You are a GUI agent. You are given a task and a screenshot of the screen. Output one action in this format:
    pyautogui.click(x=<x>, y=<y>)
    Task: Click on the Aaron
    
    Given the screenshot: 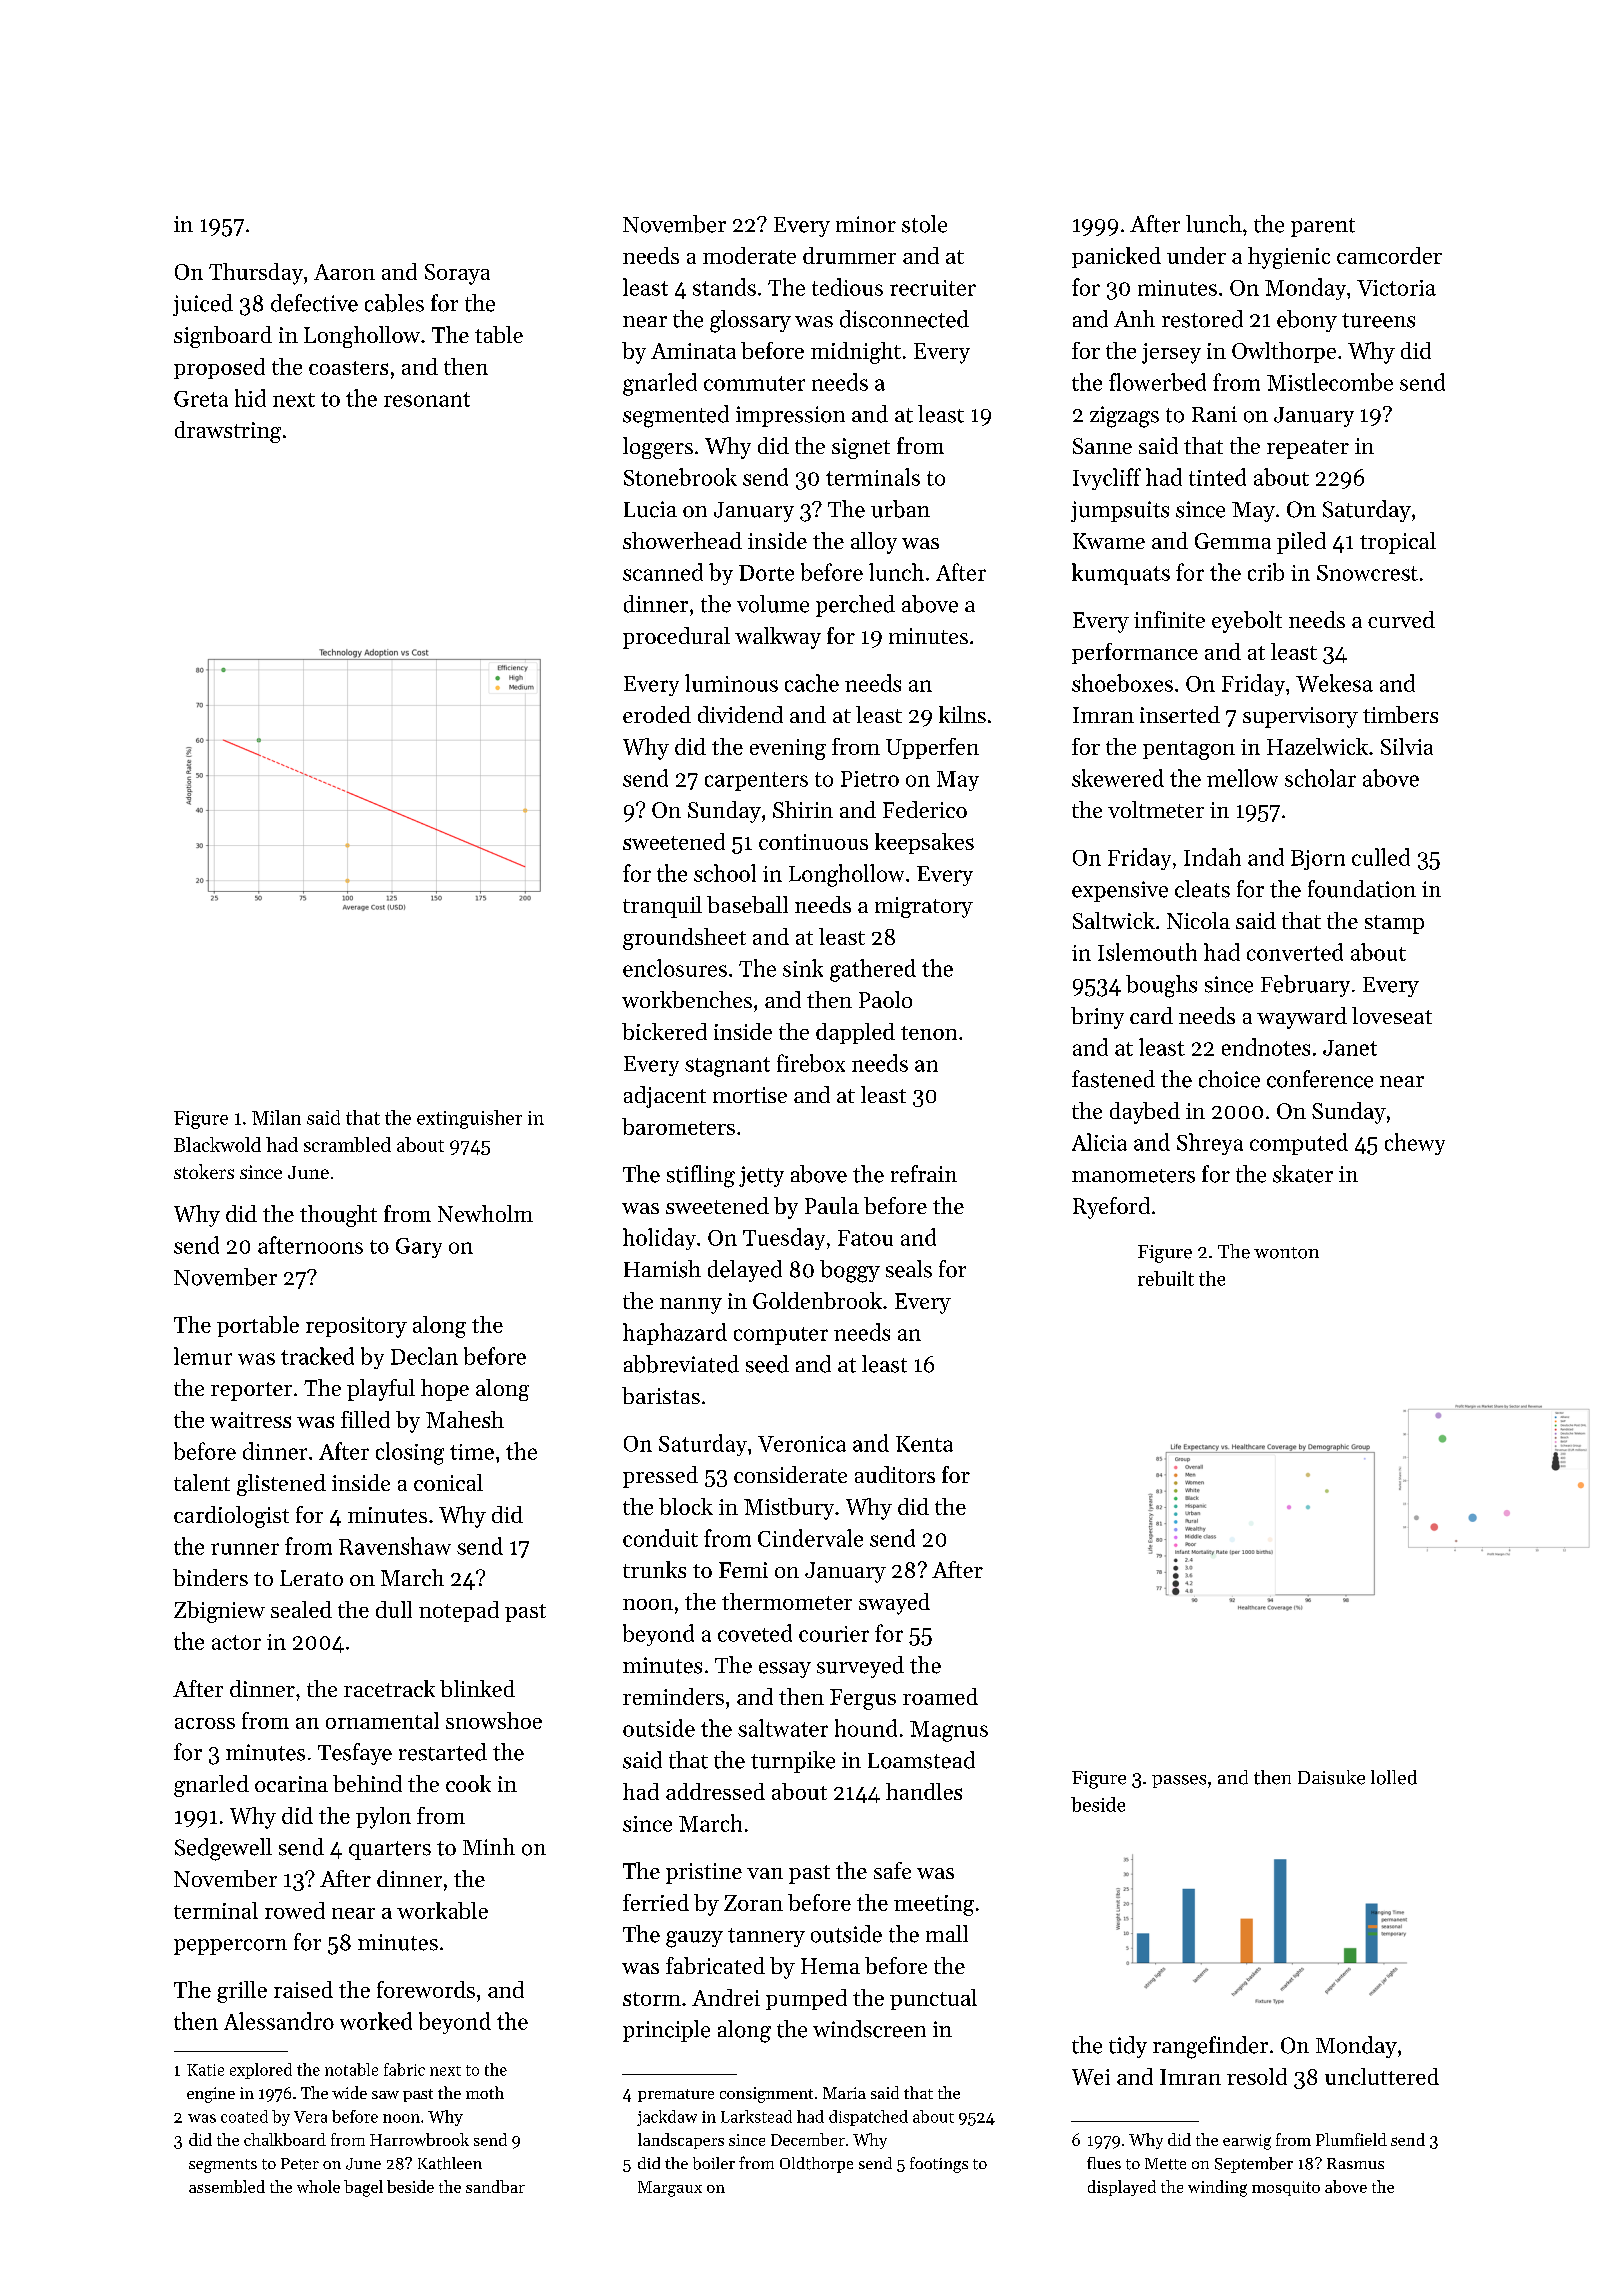 What is the action you would take?
    pyautogui.click(x=344, y=272)
